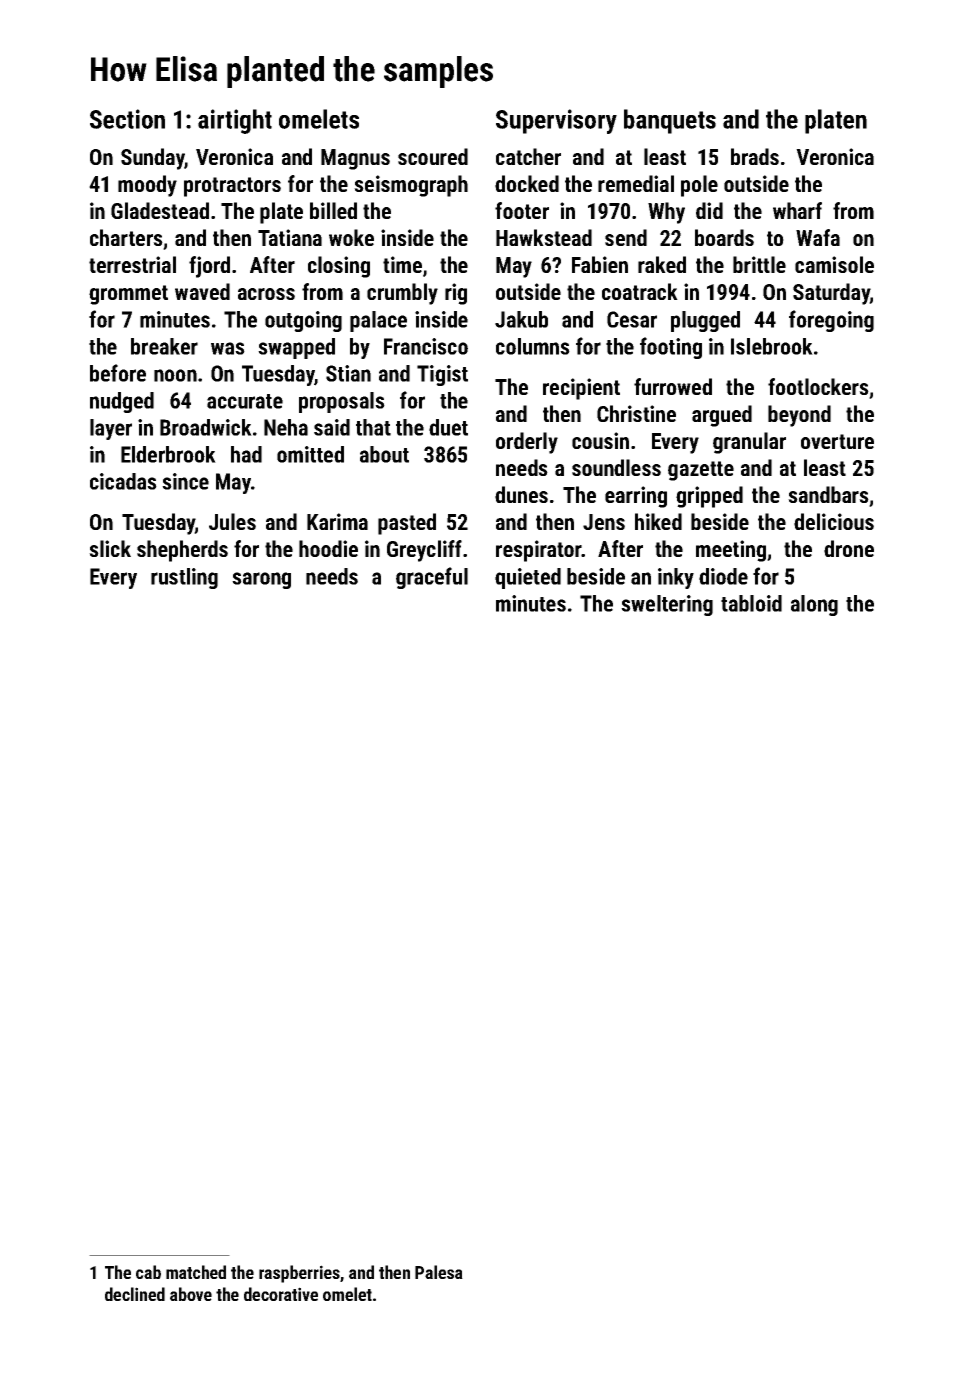  What do you see at coordinates (834, 264) in the document?
I see `camisole` at bounding box center [834, 264].
